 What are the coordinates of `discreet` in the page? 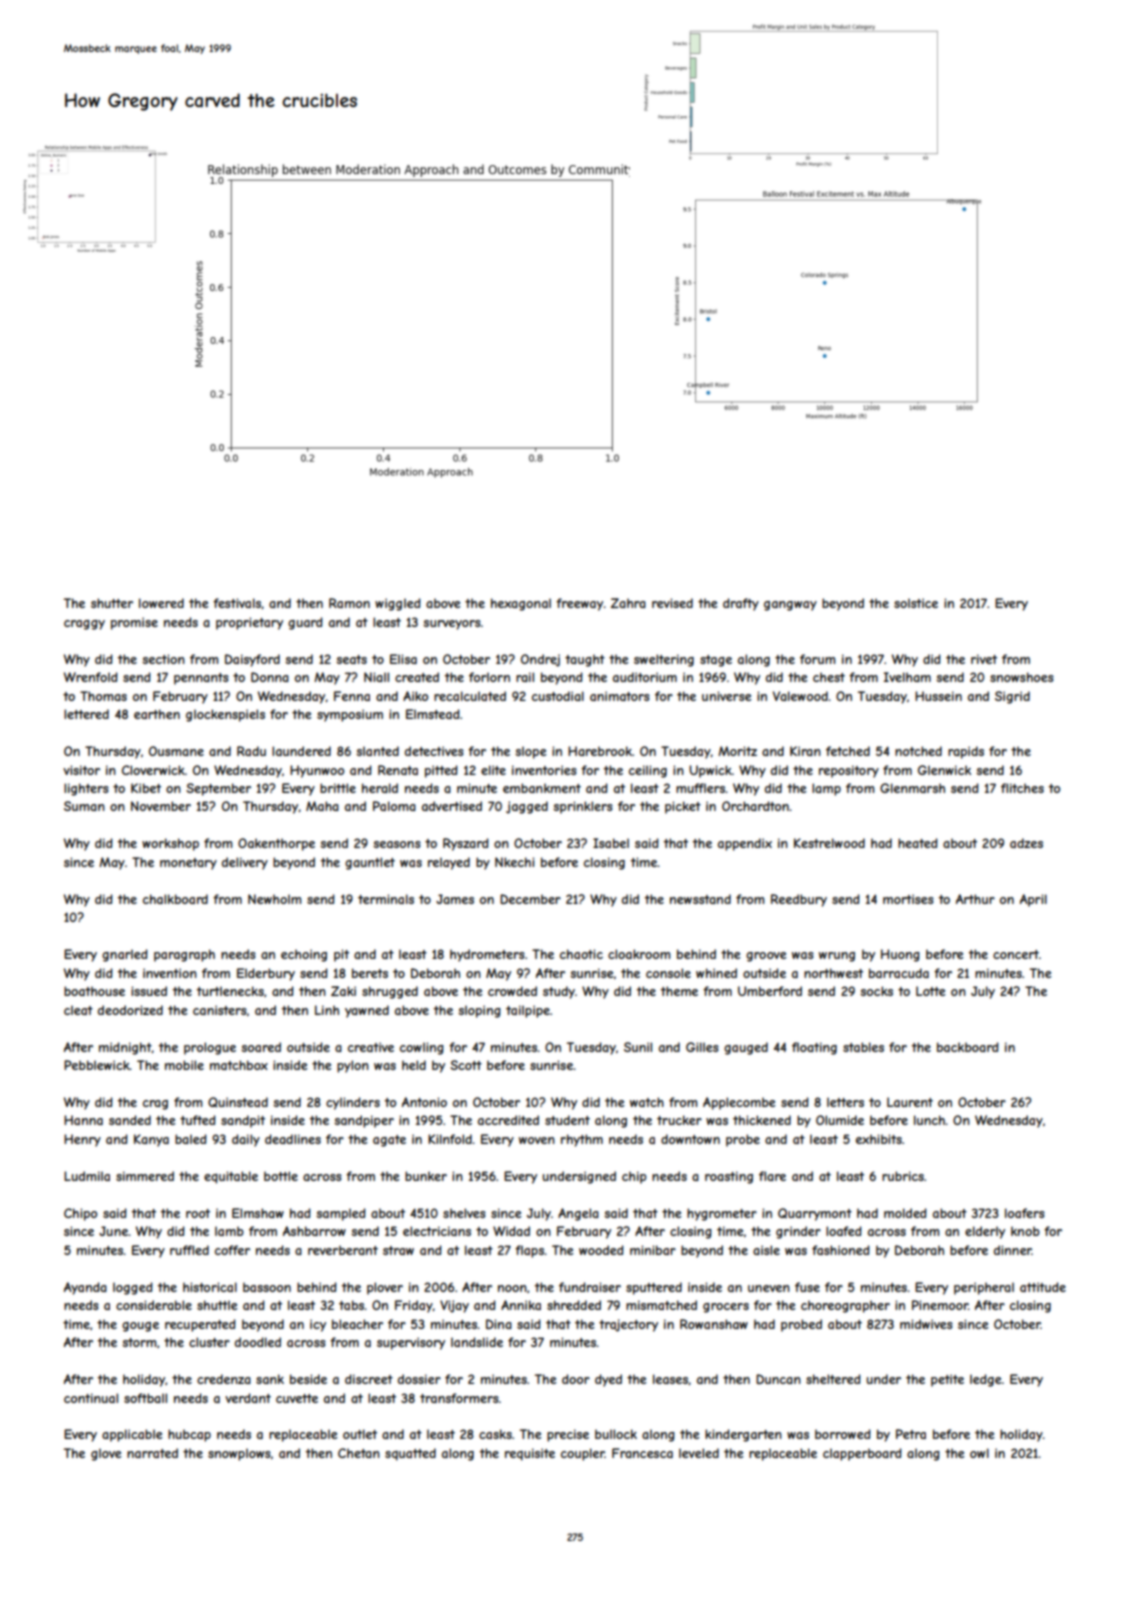 It's located at (369, 1379).
